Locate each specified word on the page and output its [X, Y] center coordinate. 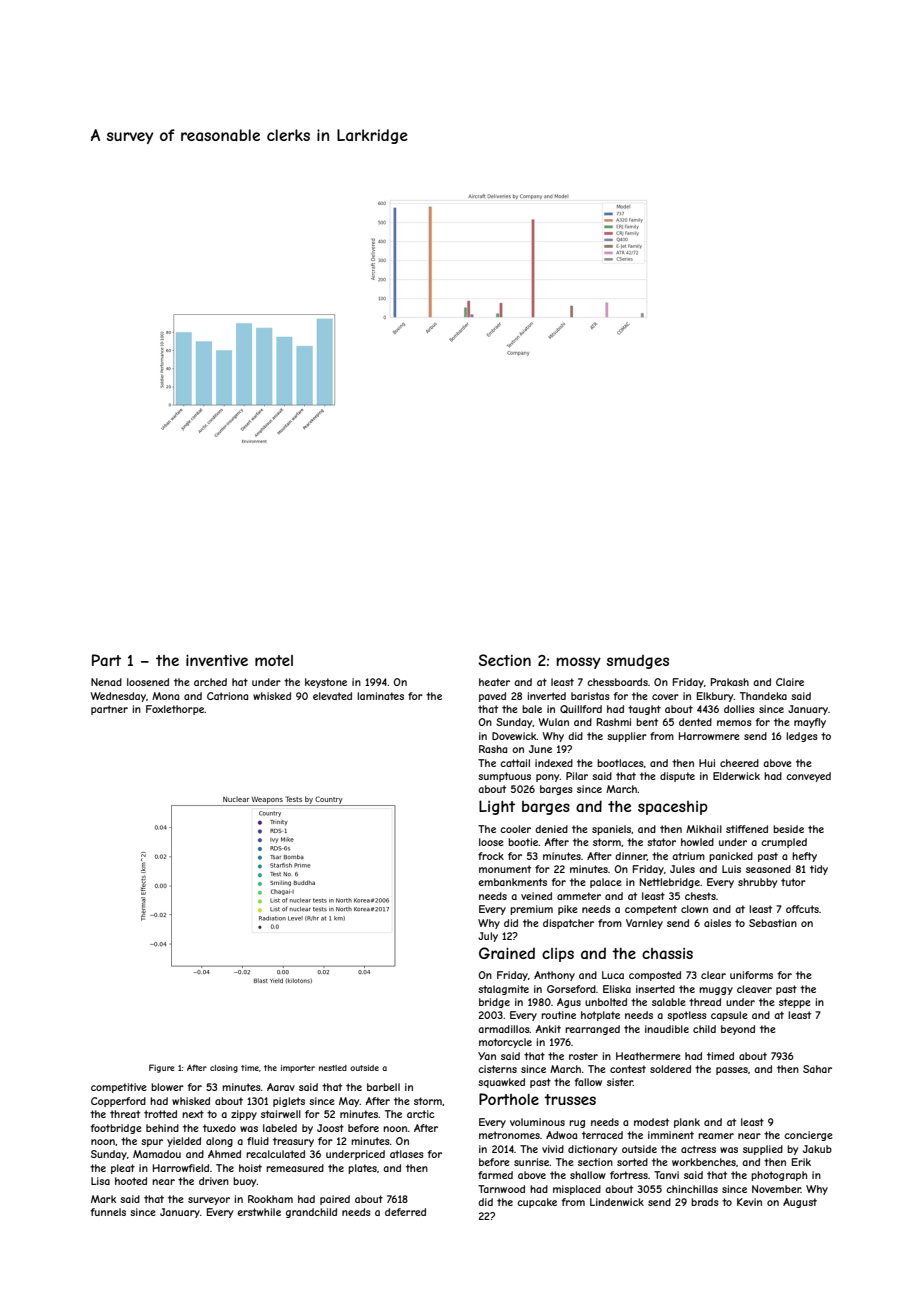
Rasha [493, 749]
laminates [380, 696]
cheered [739, 763]
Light [497, 807]
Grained [507, 953]
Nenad [106, 682]
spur [152, 1143]
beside [788, 829]
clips [558, 955]
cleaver [754, 989]
